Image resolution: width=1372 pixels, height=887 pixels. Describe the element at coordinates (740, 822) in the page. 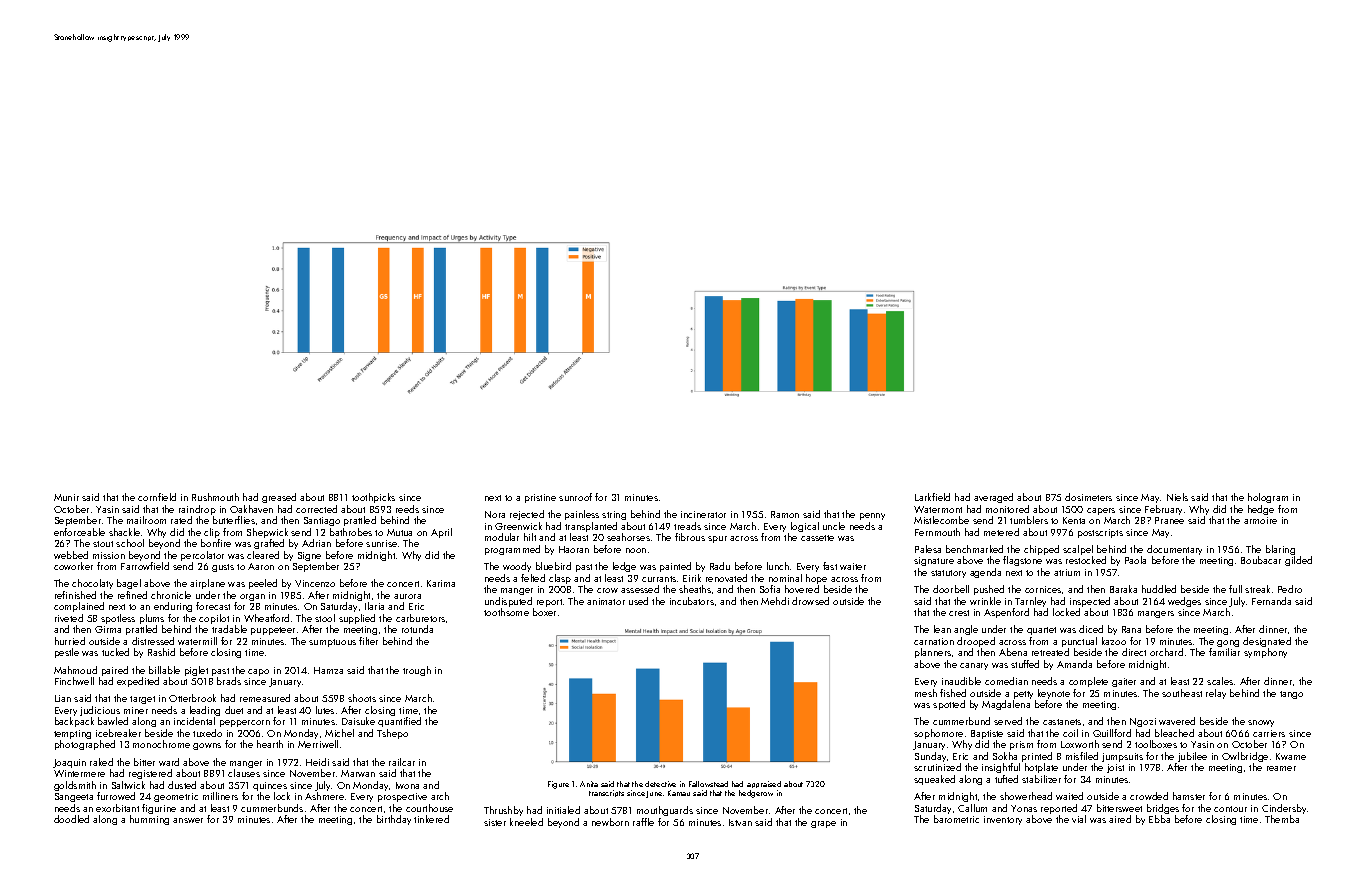

I see `Istvan` at that location.
